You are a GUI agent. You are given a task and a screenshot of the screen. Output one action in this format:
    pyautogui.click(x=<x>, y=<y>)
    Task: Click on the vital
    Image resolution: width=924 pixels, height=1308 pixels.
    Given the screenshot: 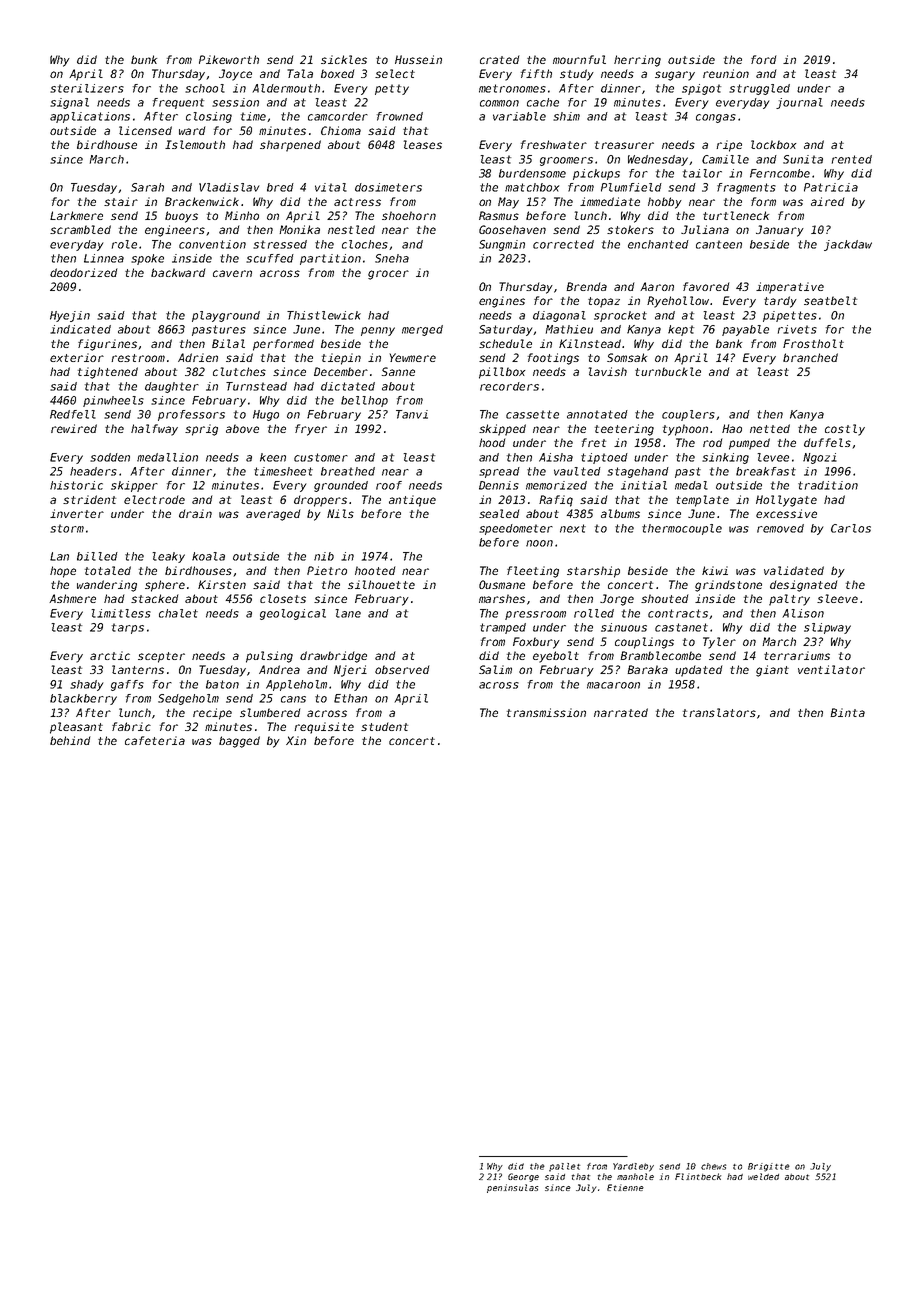 What is the action you would take?
    pyautogui.click(x=331, y=187)
